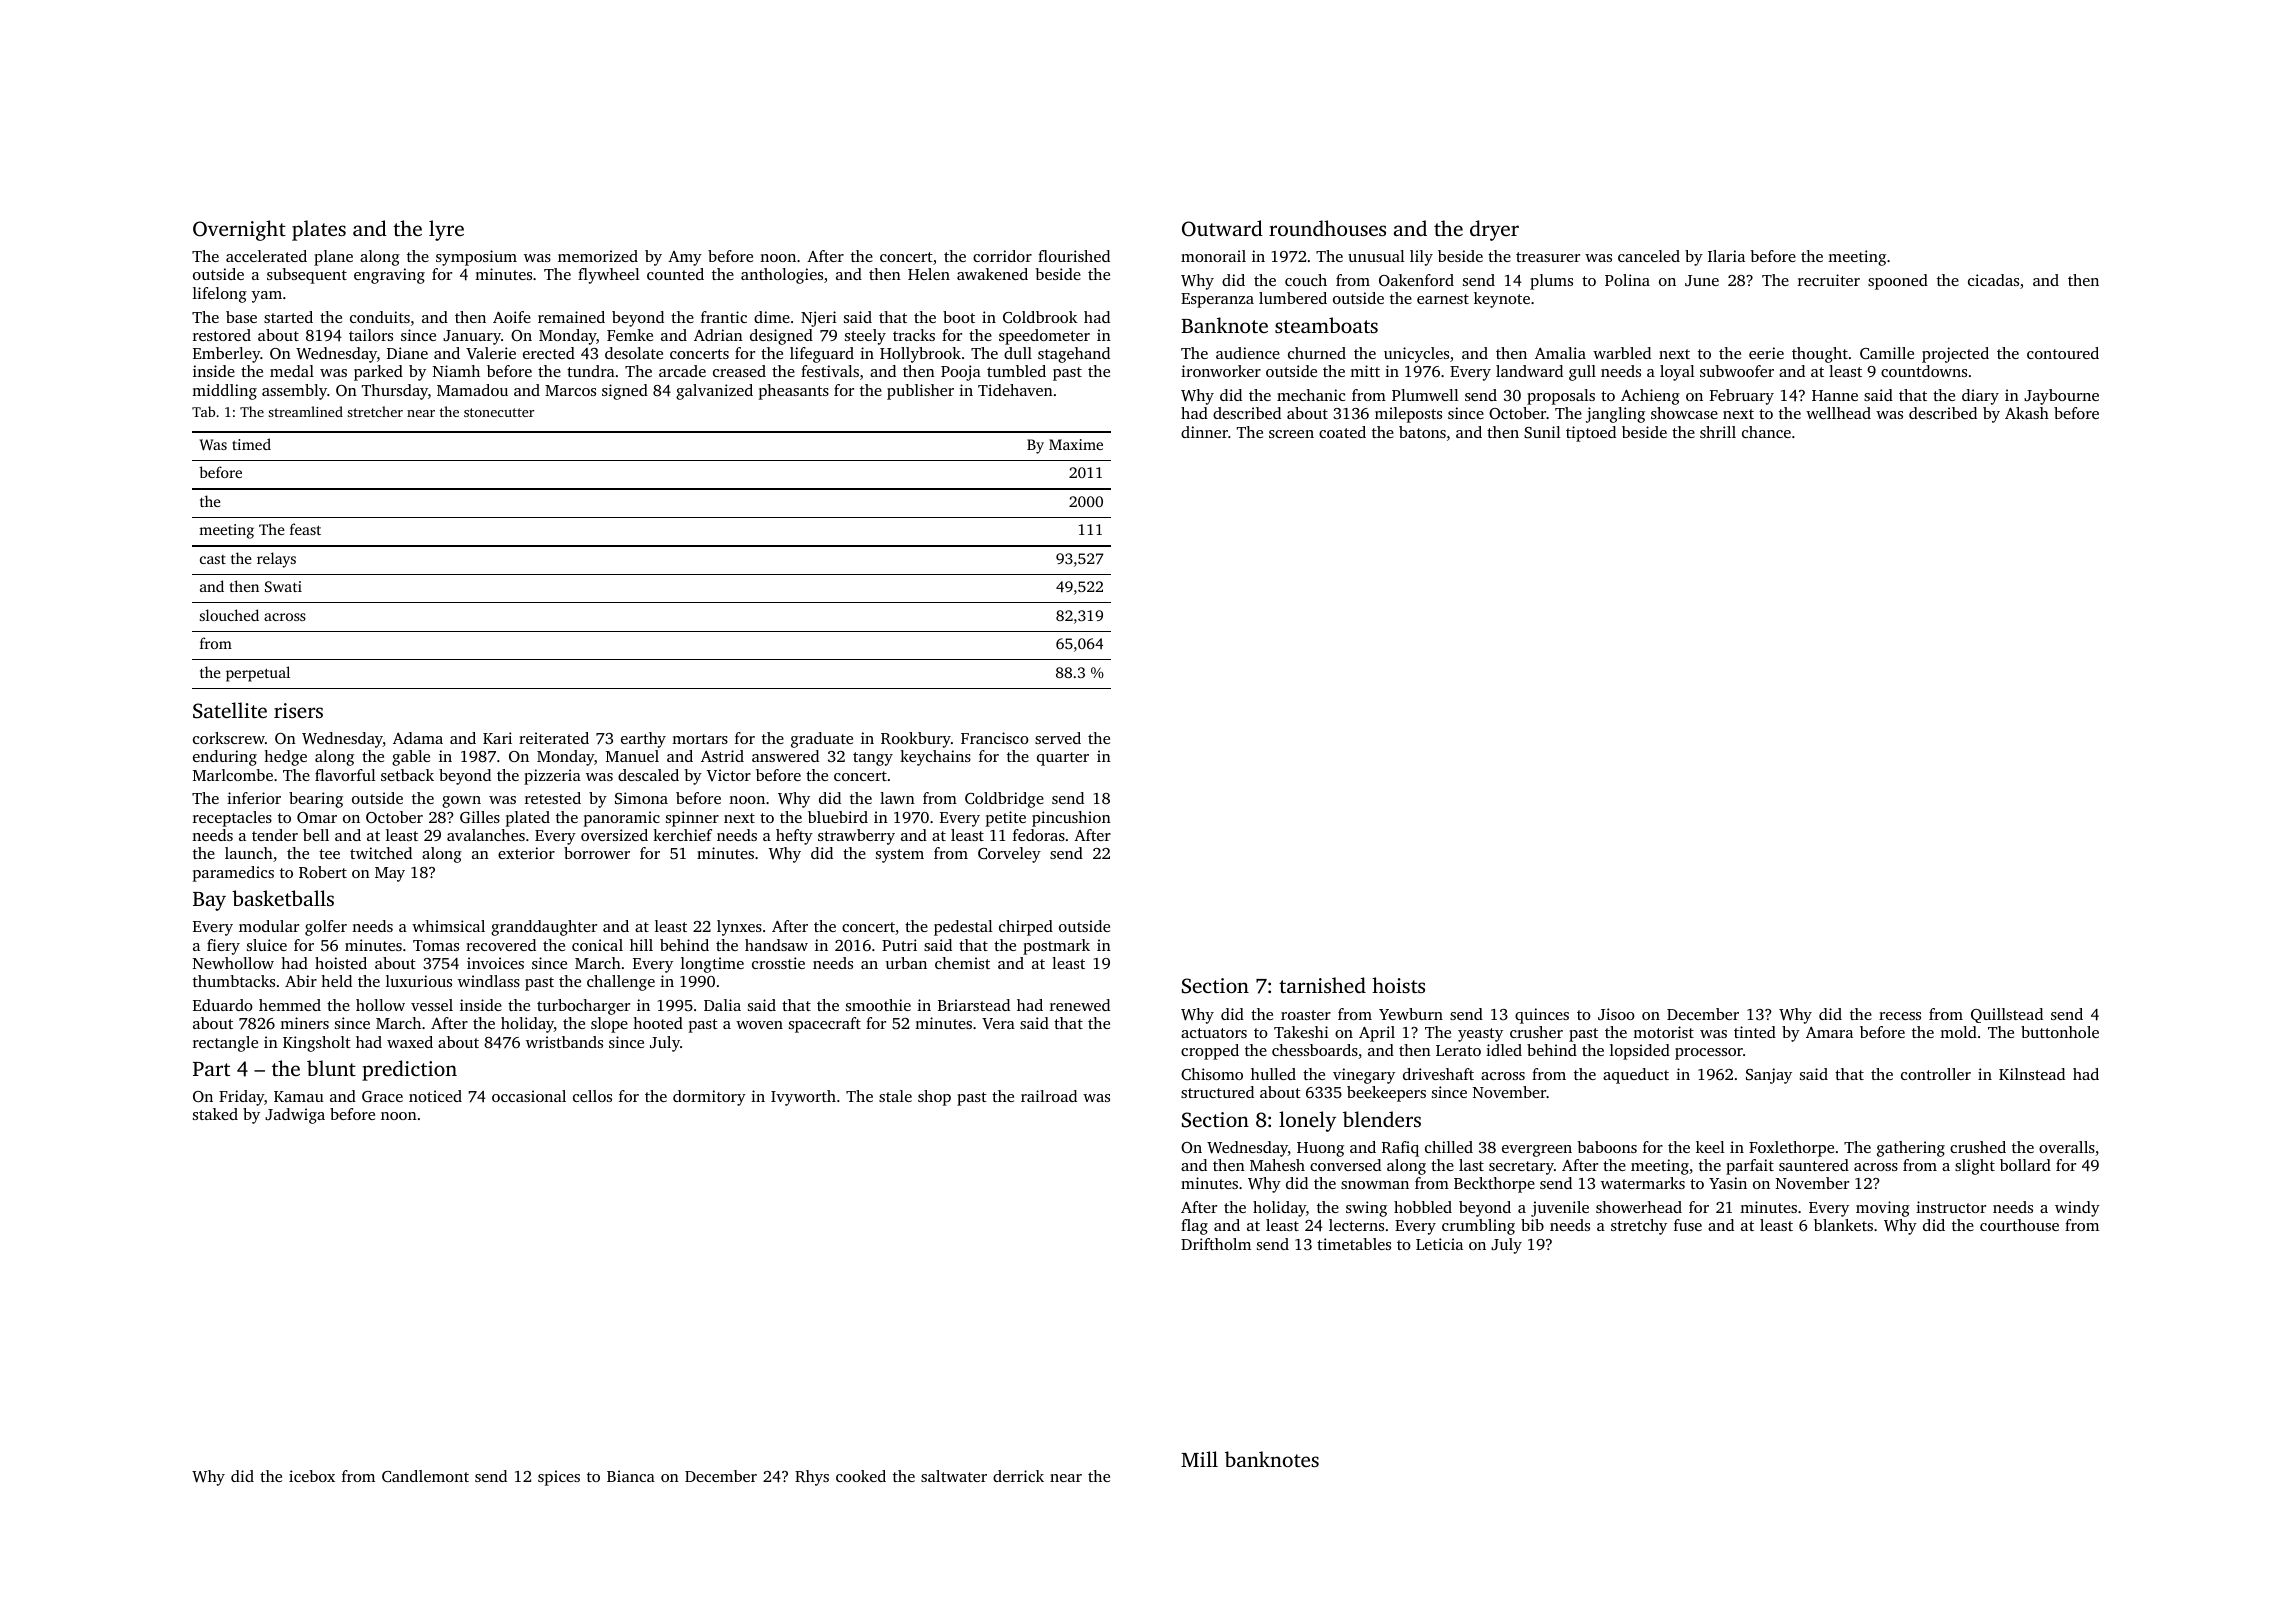 The image size is (2292, 1620). What do you see at coordinates (283, 586) in the screenshot?
I see `Swati` at bounding box center [283, 586].
